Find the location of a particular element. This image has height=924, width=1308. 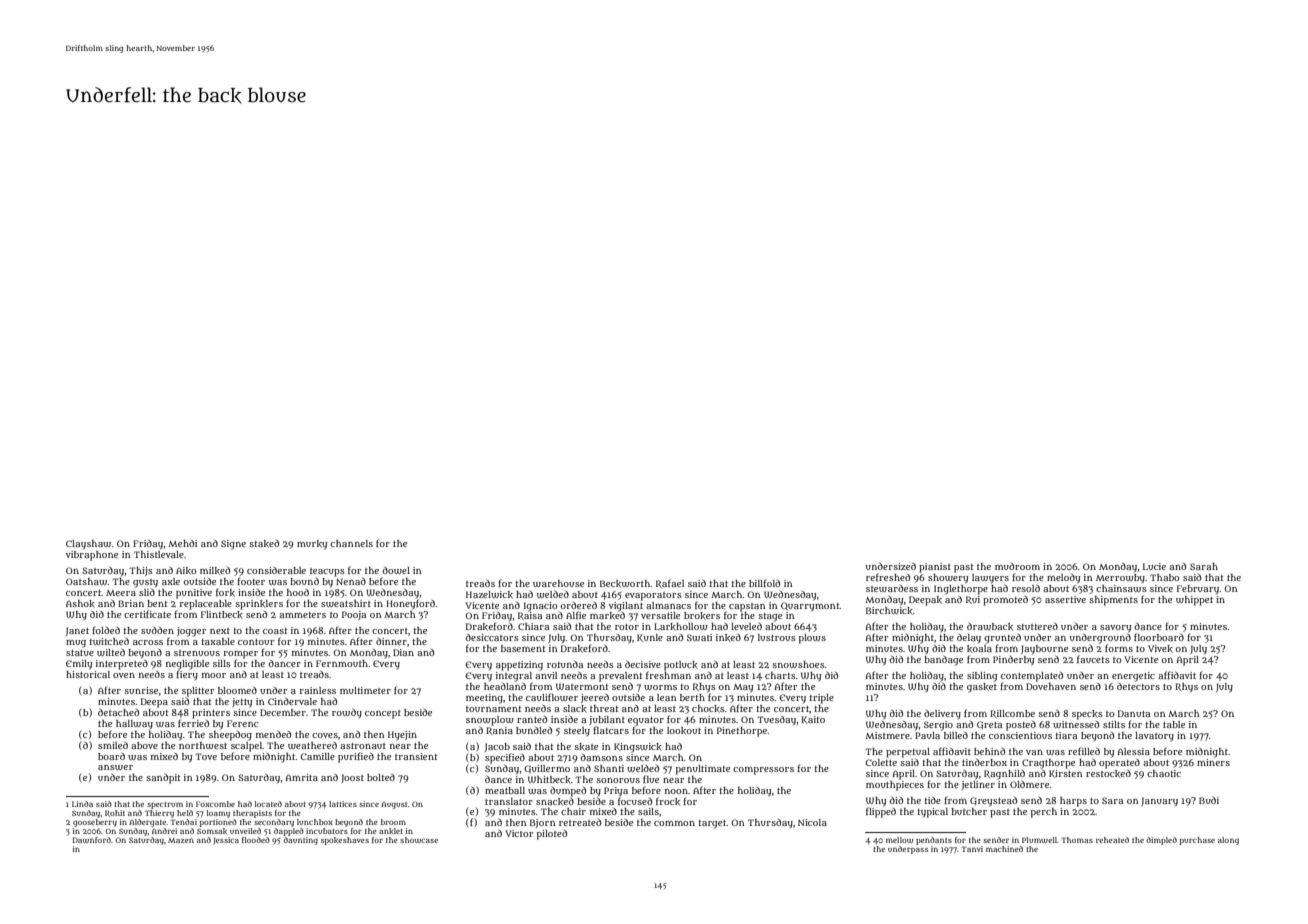

concept is located at coordinates (383, 714).
